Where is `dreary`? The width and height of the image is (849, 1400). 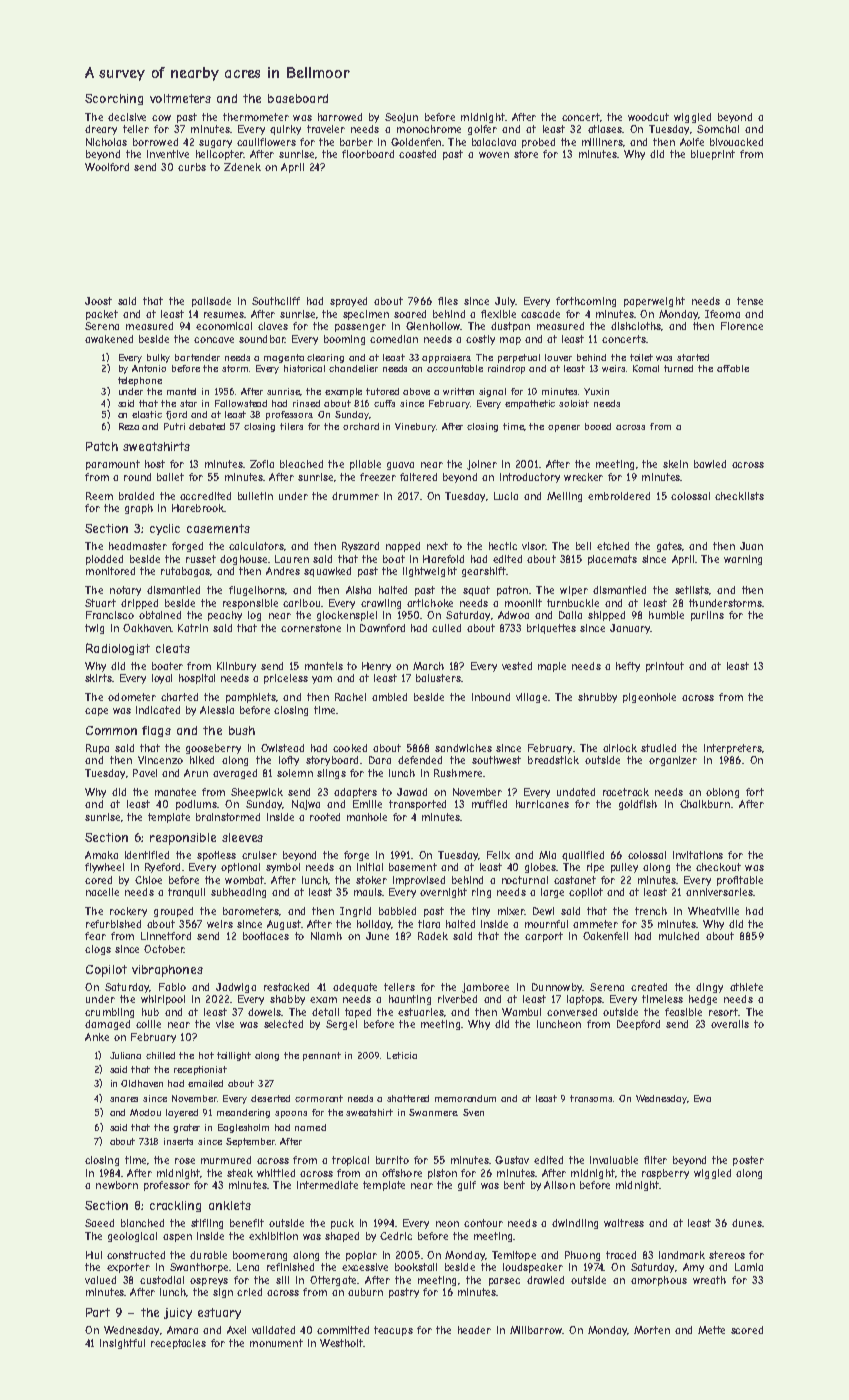 dreary is located at coordinates (101, 130).
